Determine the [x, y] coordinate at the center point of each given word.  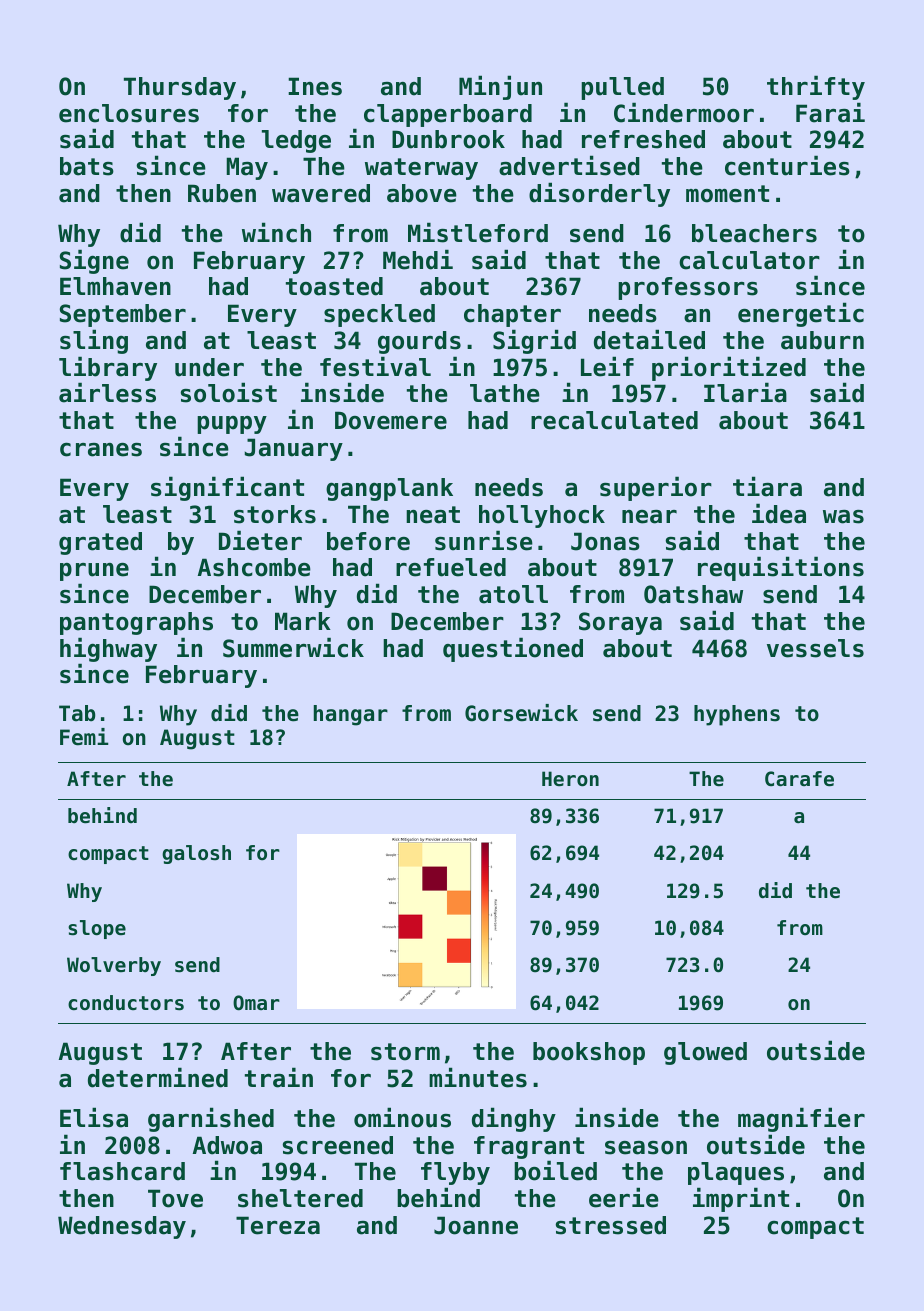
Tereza [278, 1225]
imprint [741, 1199]
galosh [196, 854]
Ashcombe [254, 567]
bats [87, 166]
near [649, 517]
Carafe [799, 779]
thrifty [816, 87]
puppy [232, 425]
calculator [749, 260]
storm [405, 1052]
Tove [175, 1198]
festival [375, 366]
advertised [569, 165]
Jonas [605, 541]
